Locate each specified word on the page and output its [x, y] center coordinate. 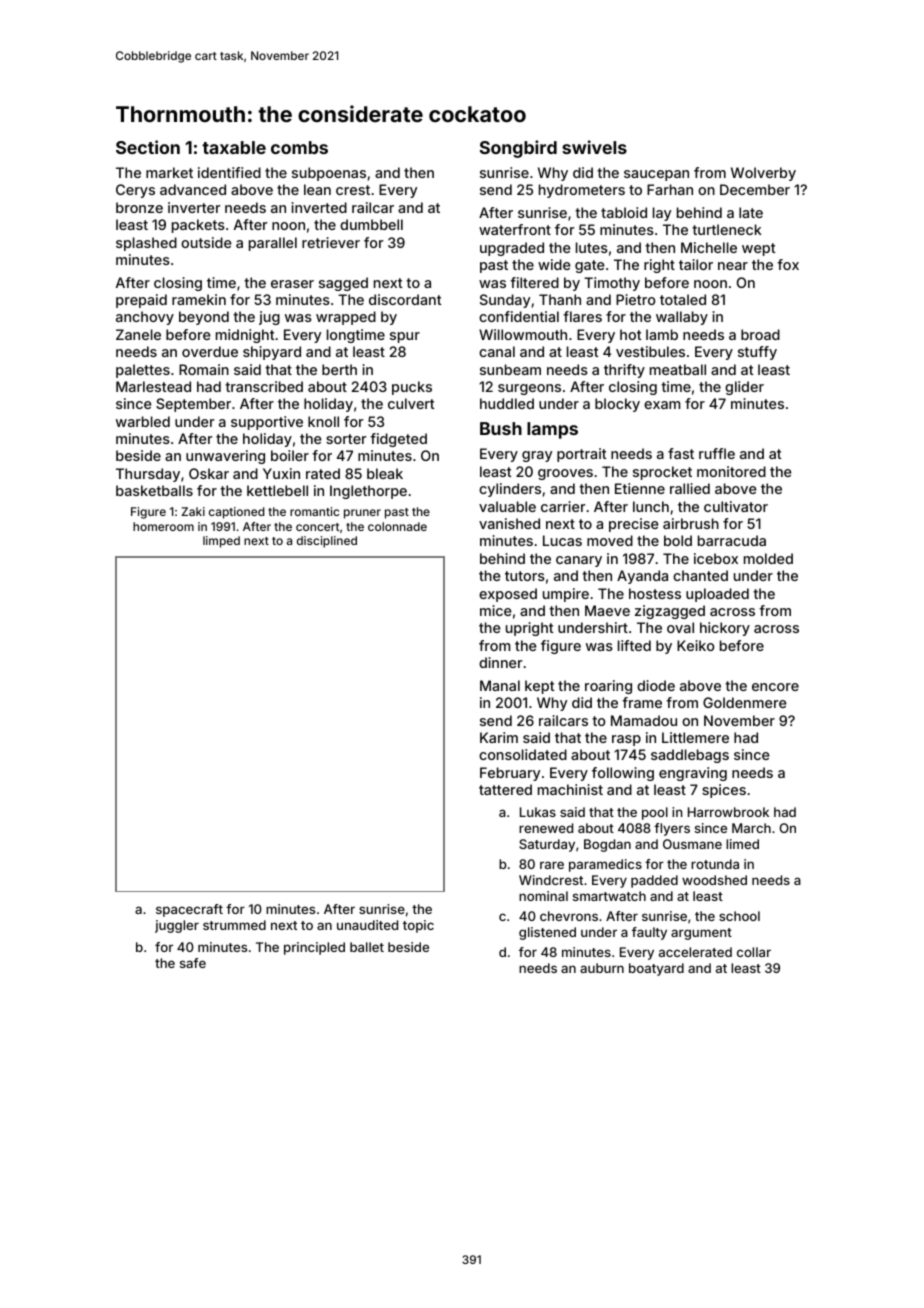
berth [339, 369]
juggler [177, 926]
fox [788, 264]
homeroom [163, 526]
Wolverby [763, 174]
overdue [210, 351]
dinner [500, 662]
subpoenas [329, 174]
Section [148, 147]
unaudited [367, 925]
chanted [700, 575]
